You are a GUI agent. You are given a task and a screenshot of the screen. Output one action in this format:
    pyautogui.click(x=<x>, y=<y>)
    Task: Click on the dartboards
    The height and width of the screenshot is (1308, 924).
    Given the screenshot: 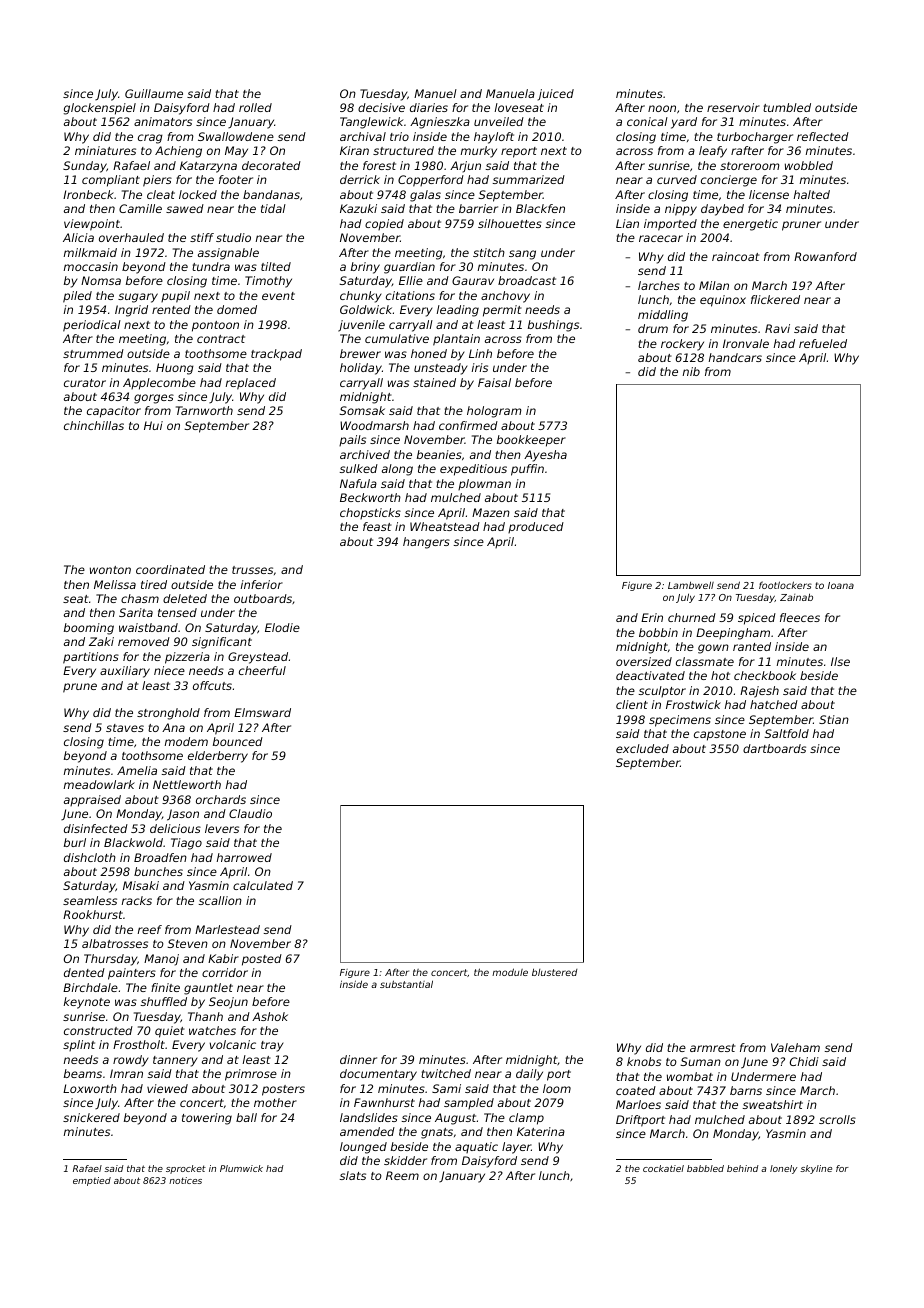 What is the action you would take?
    pyautogui.click(x=774, y=748)
